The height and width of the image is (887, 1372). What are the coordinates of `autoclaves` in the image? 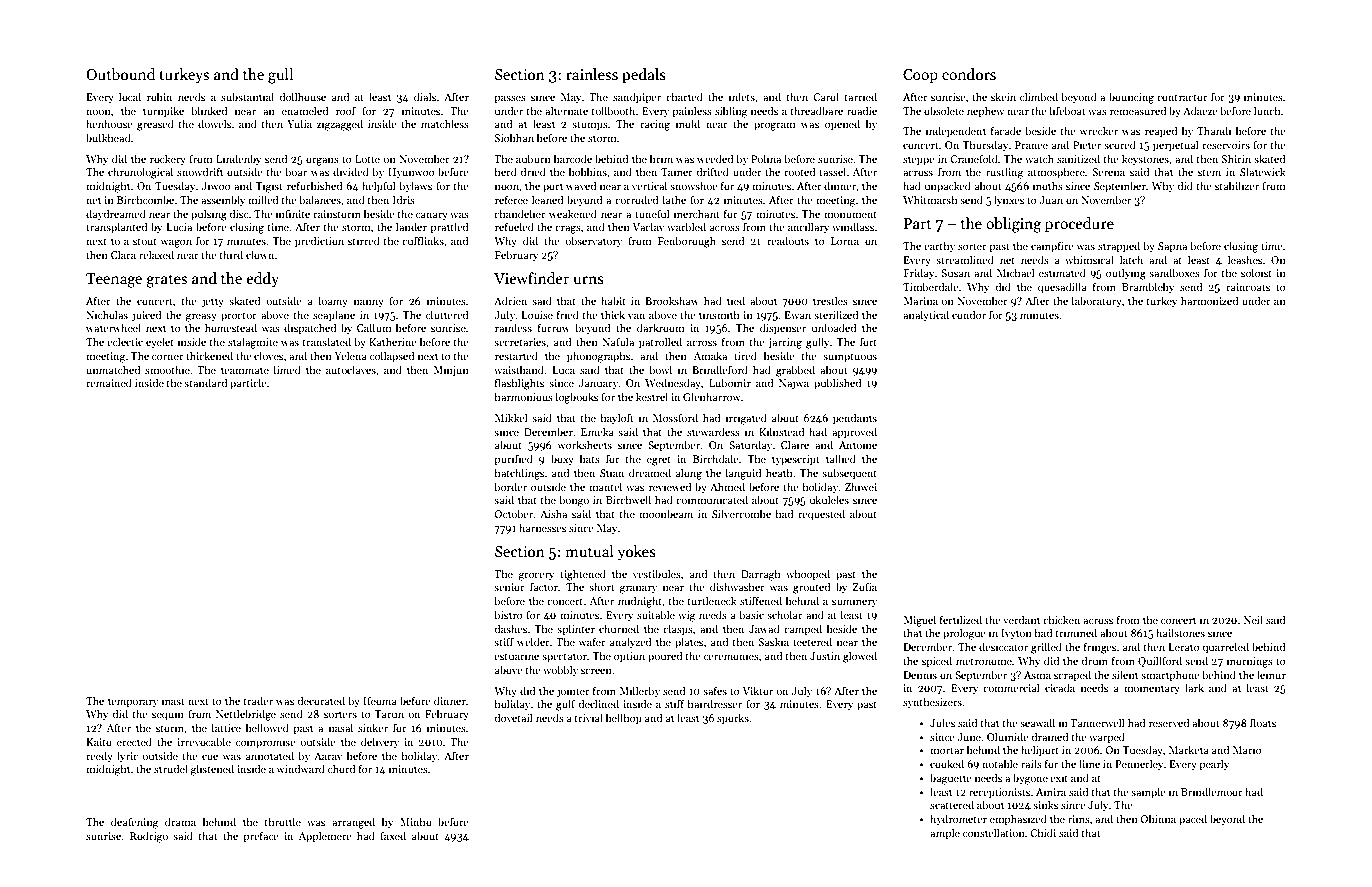 It's located at (351, 369).
